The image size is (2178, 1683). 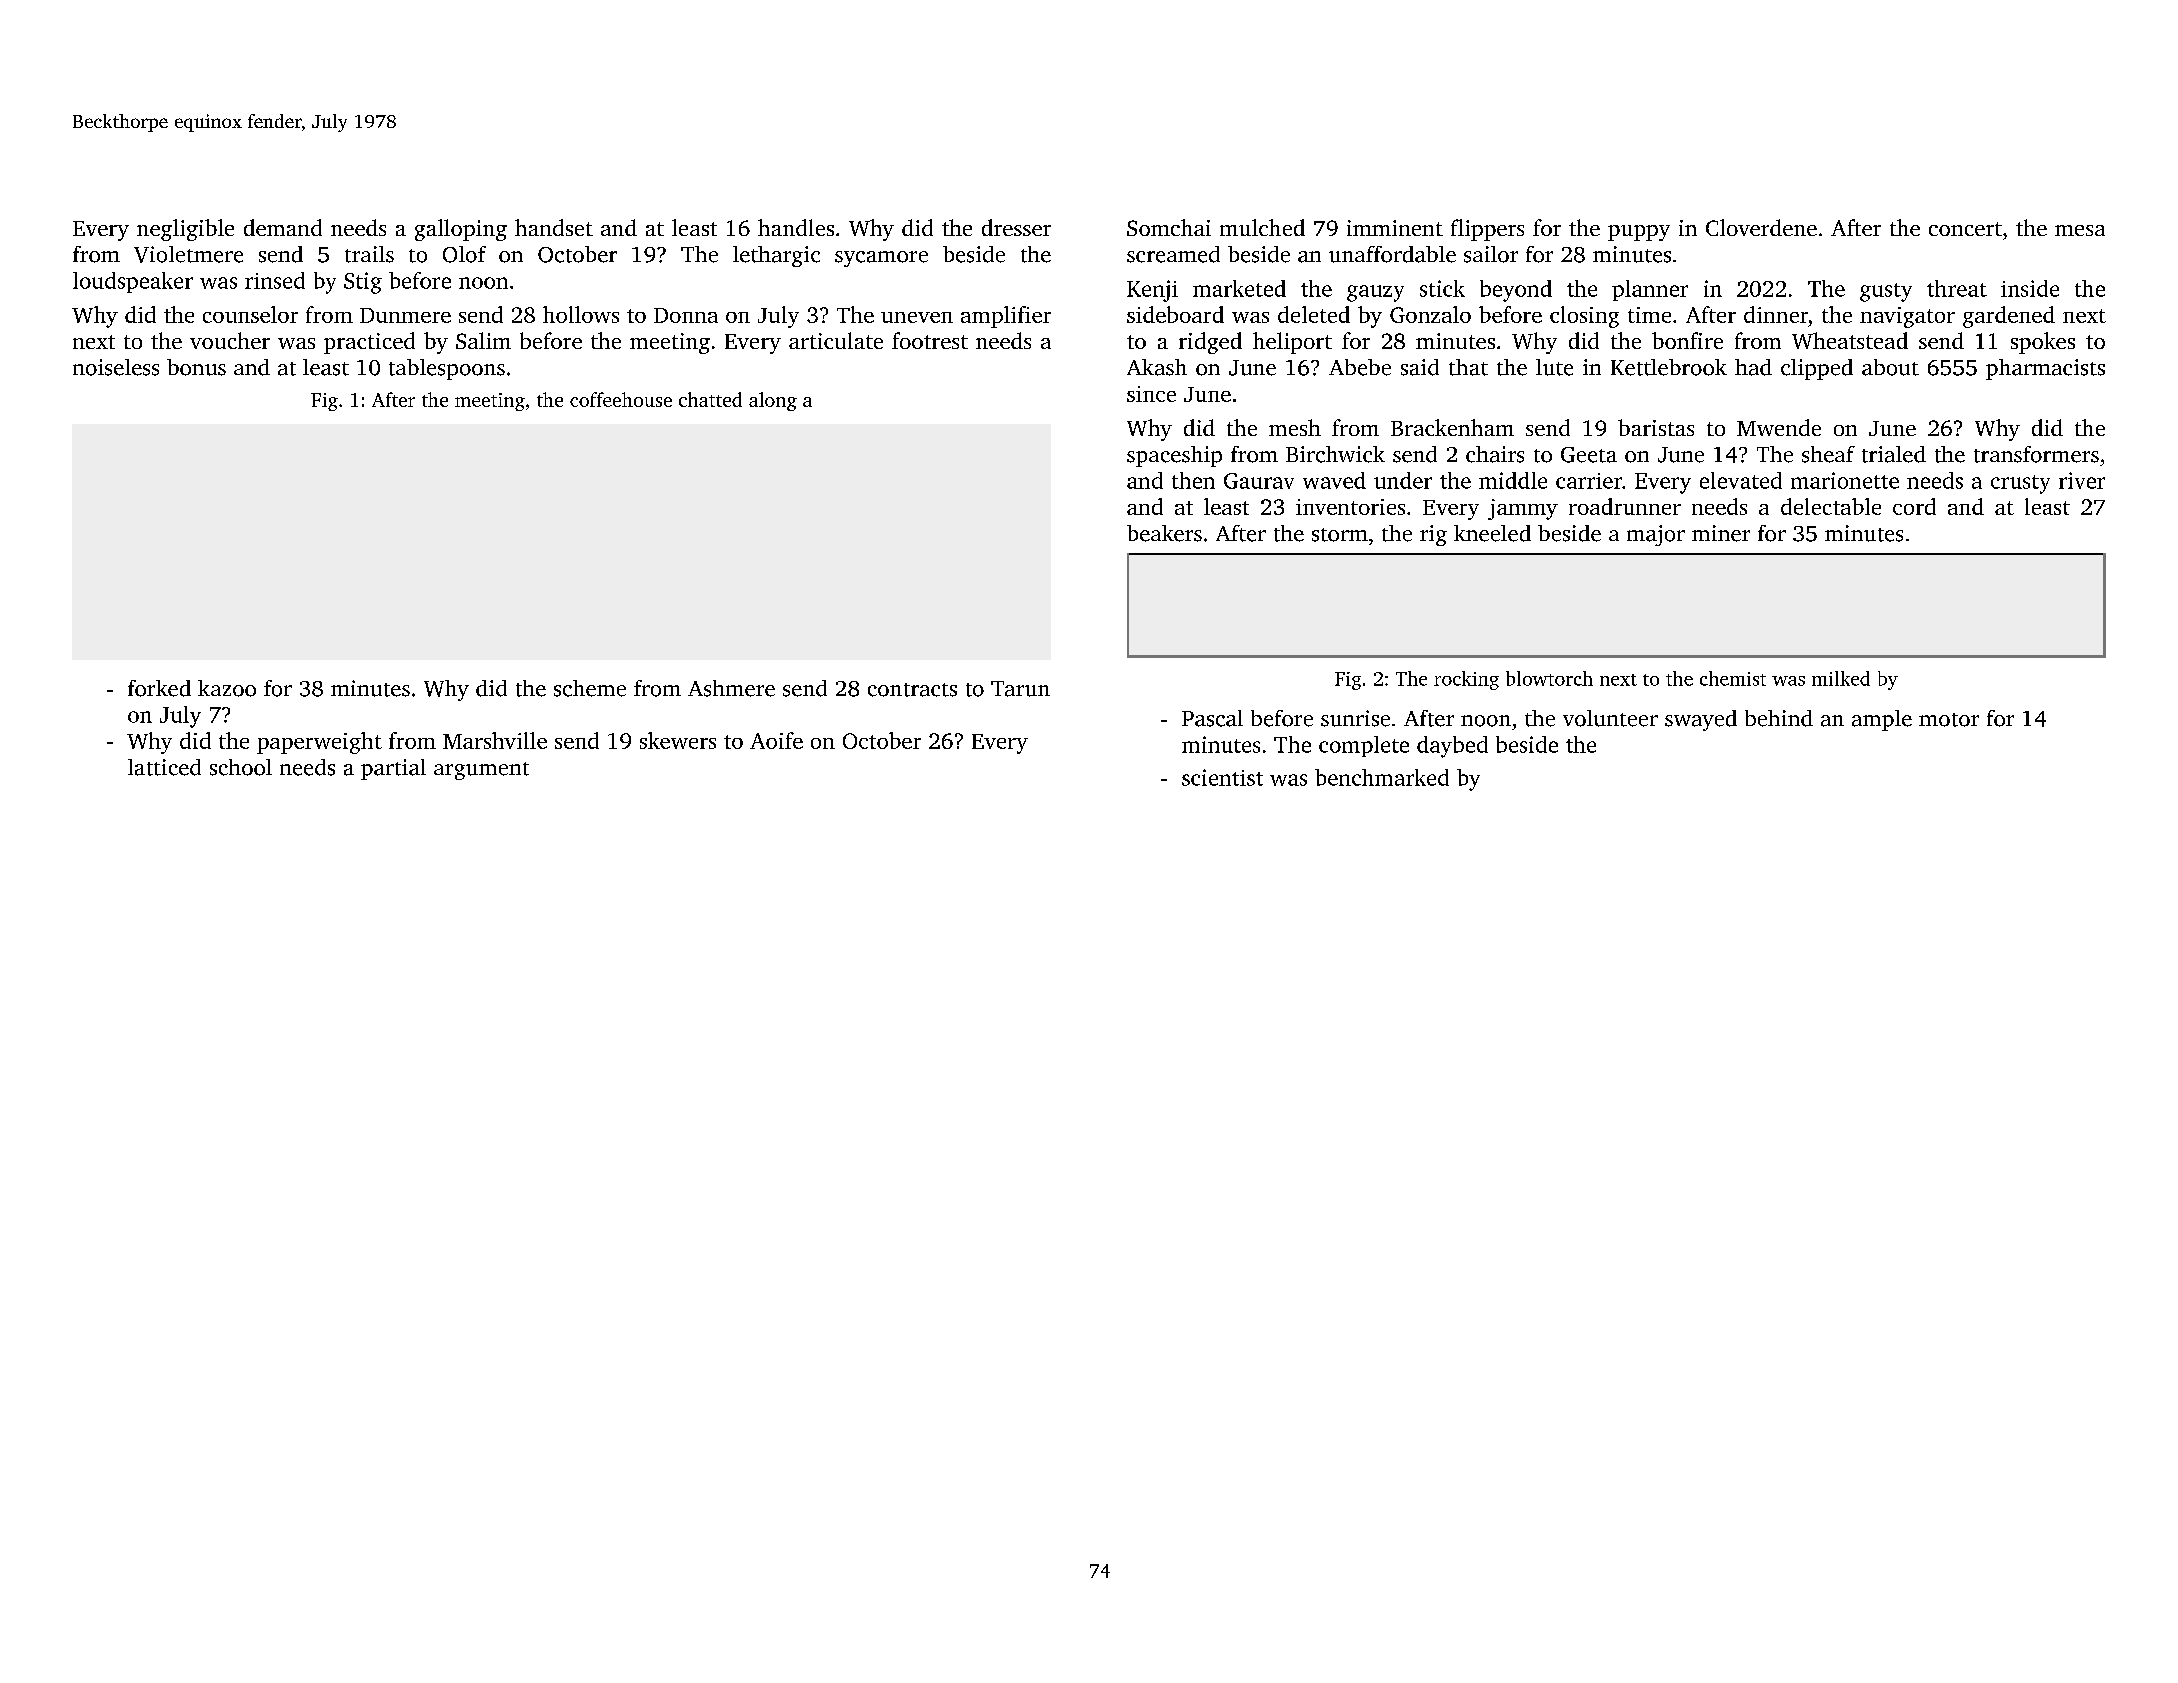 I want to click on screamed, so click(x=1173, y=254).
